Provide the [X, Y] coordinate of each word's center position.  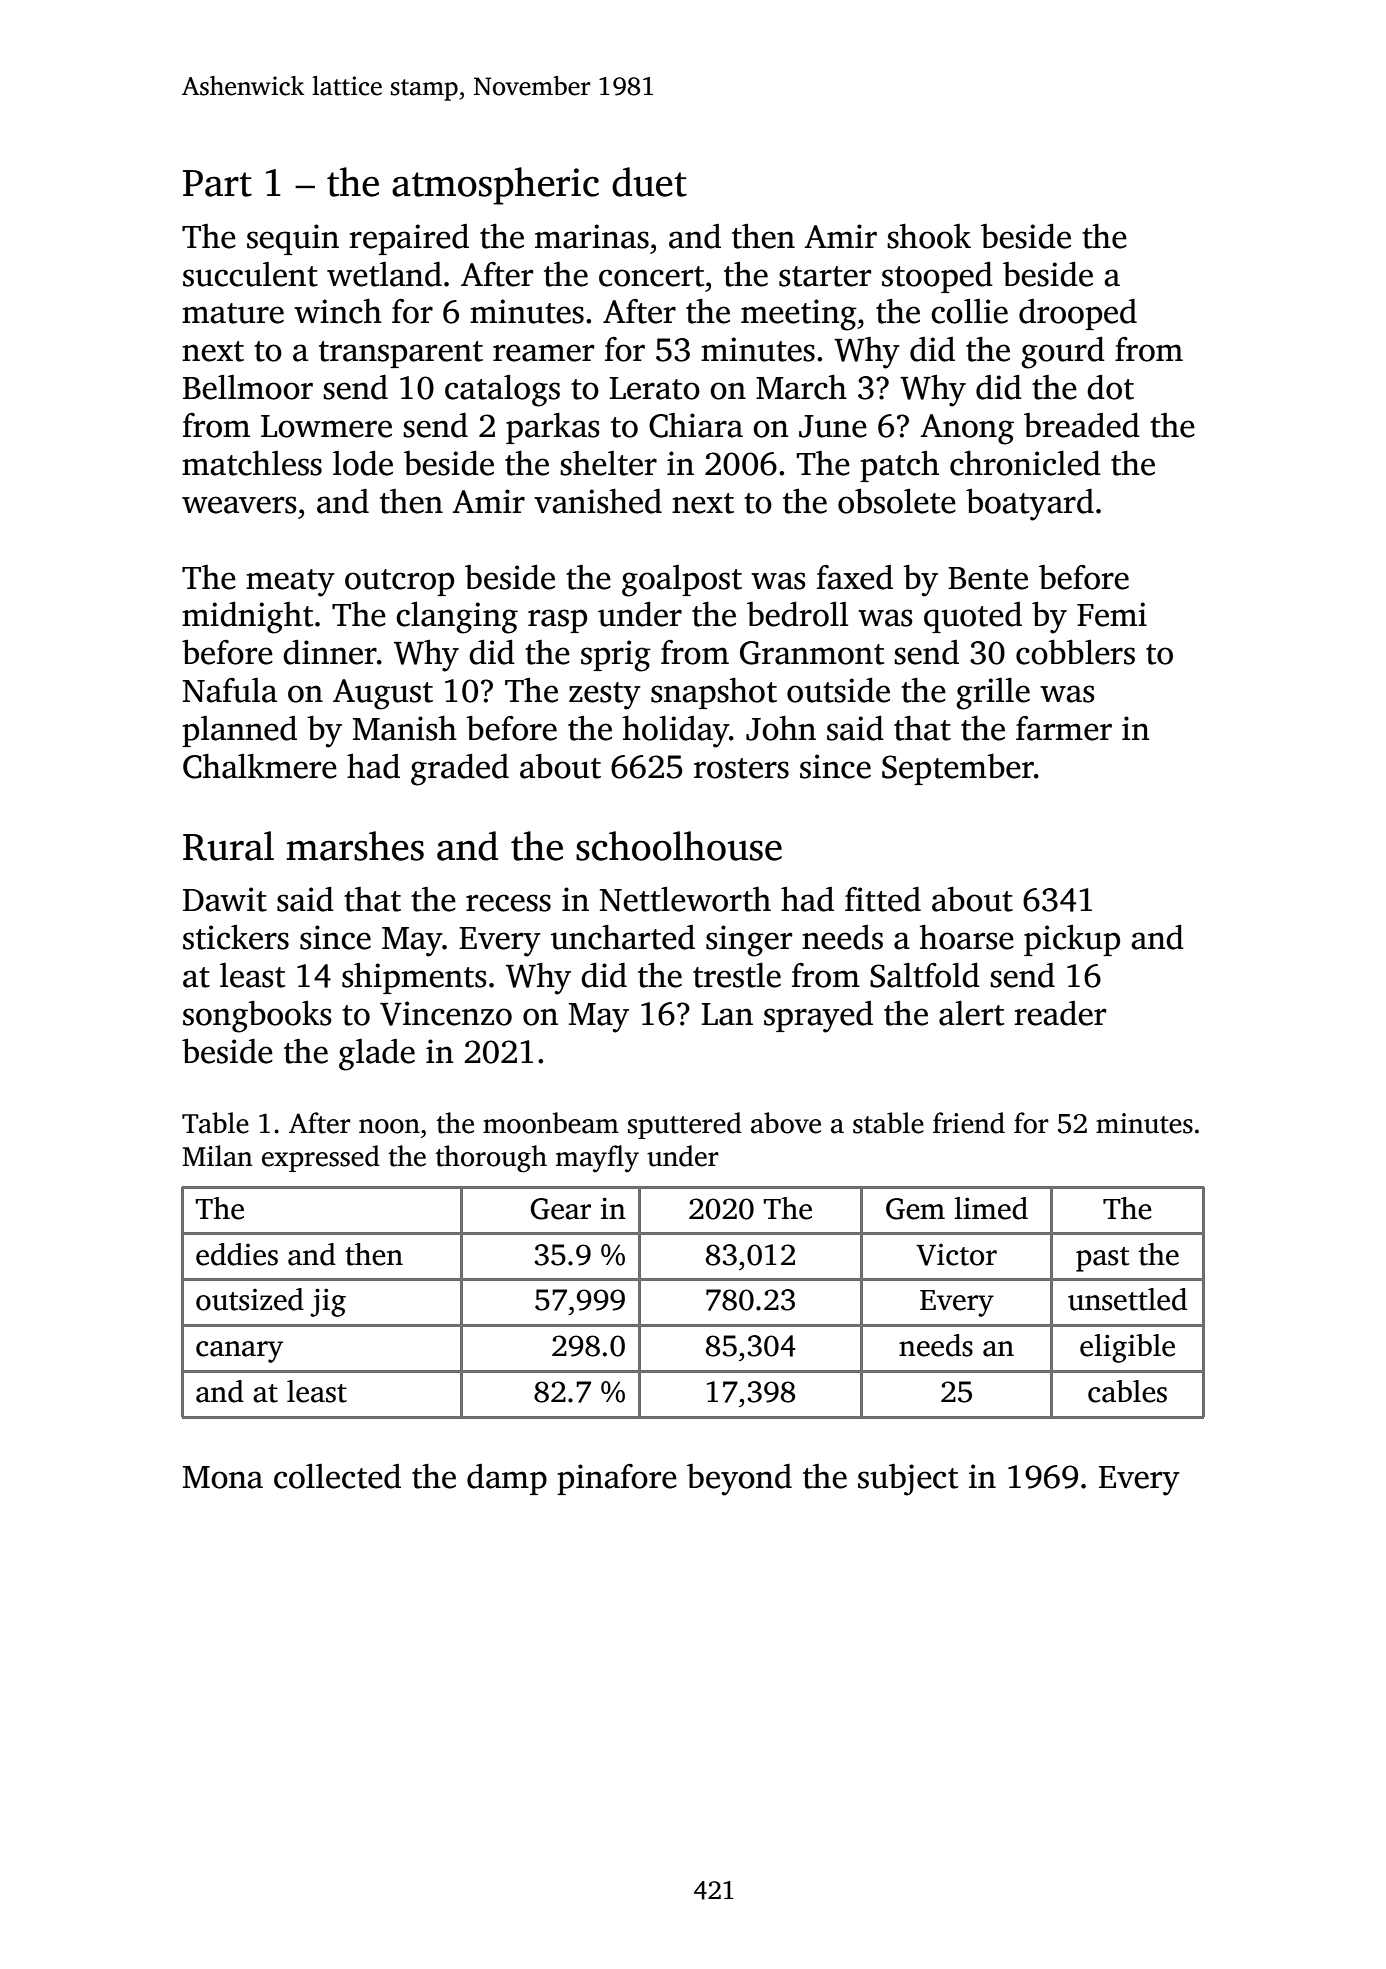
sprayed [818, 1017]
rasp [557, 621]
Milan [217, 1156]
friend [969, 1123]
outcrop [399, 582]
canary [239, 1352]
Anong [967, 429]
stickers [236, 937]
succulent [250, 274]
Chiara [696, 425]
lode [363, 463]
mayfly [597, 1158]
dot [1110, 387]
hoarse [966, 937]
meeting [799, 315]
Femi [1112, 614]
